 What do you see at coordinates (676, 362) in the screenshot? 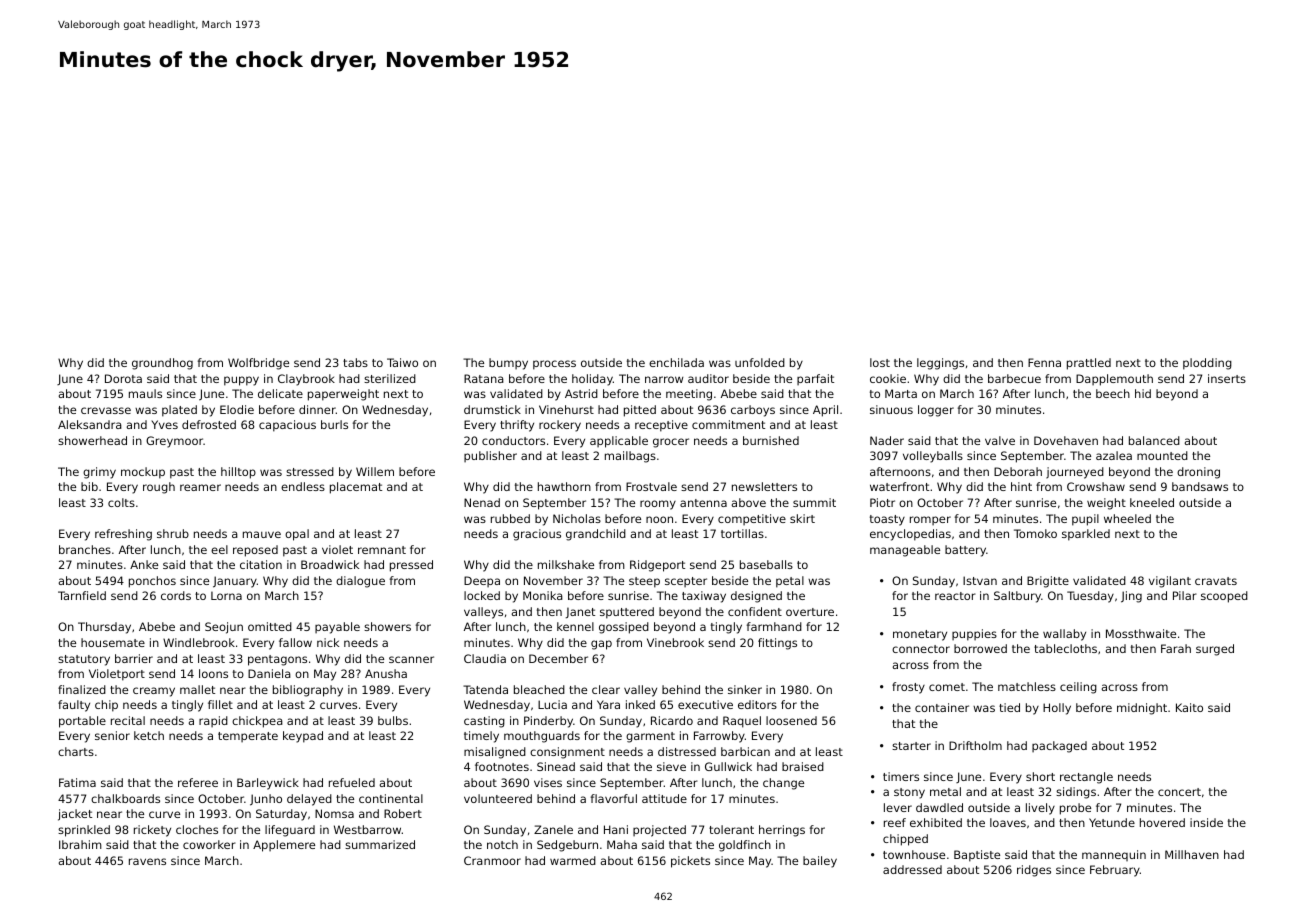
I see `enchilada` at bounding box center [676, 362].
